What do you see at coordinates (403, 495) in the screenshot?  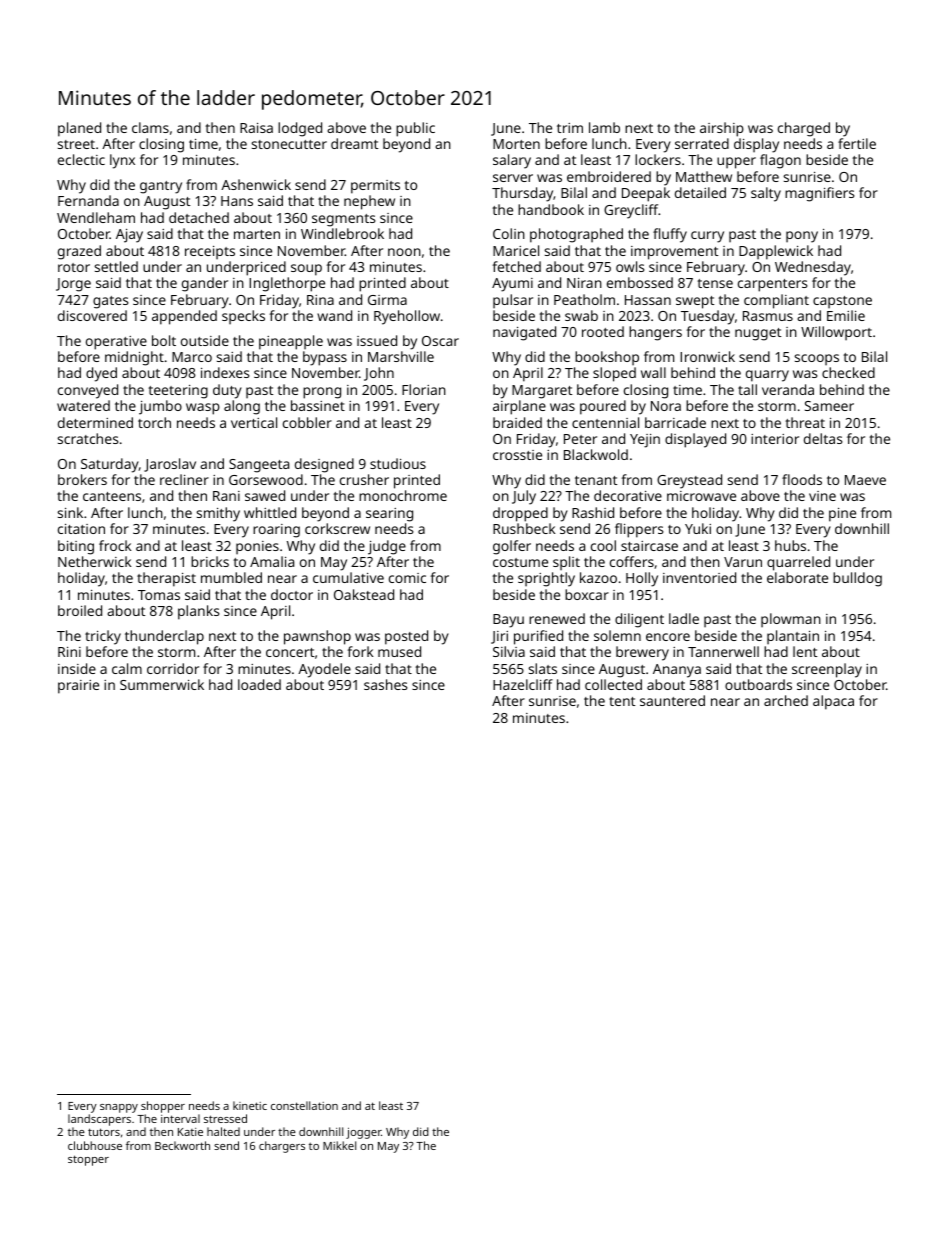 I see `monochrome` at bounding box center [403, 495].
